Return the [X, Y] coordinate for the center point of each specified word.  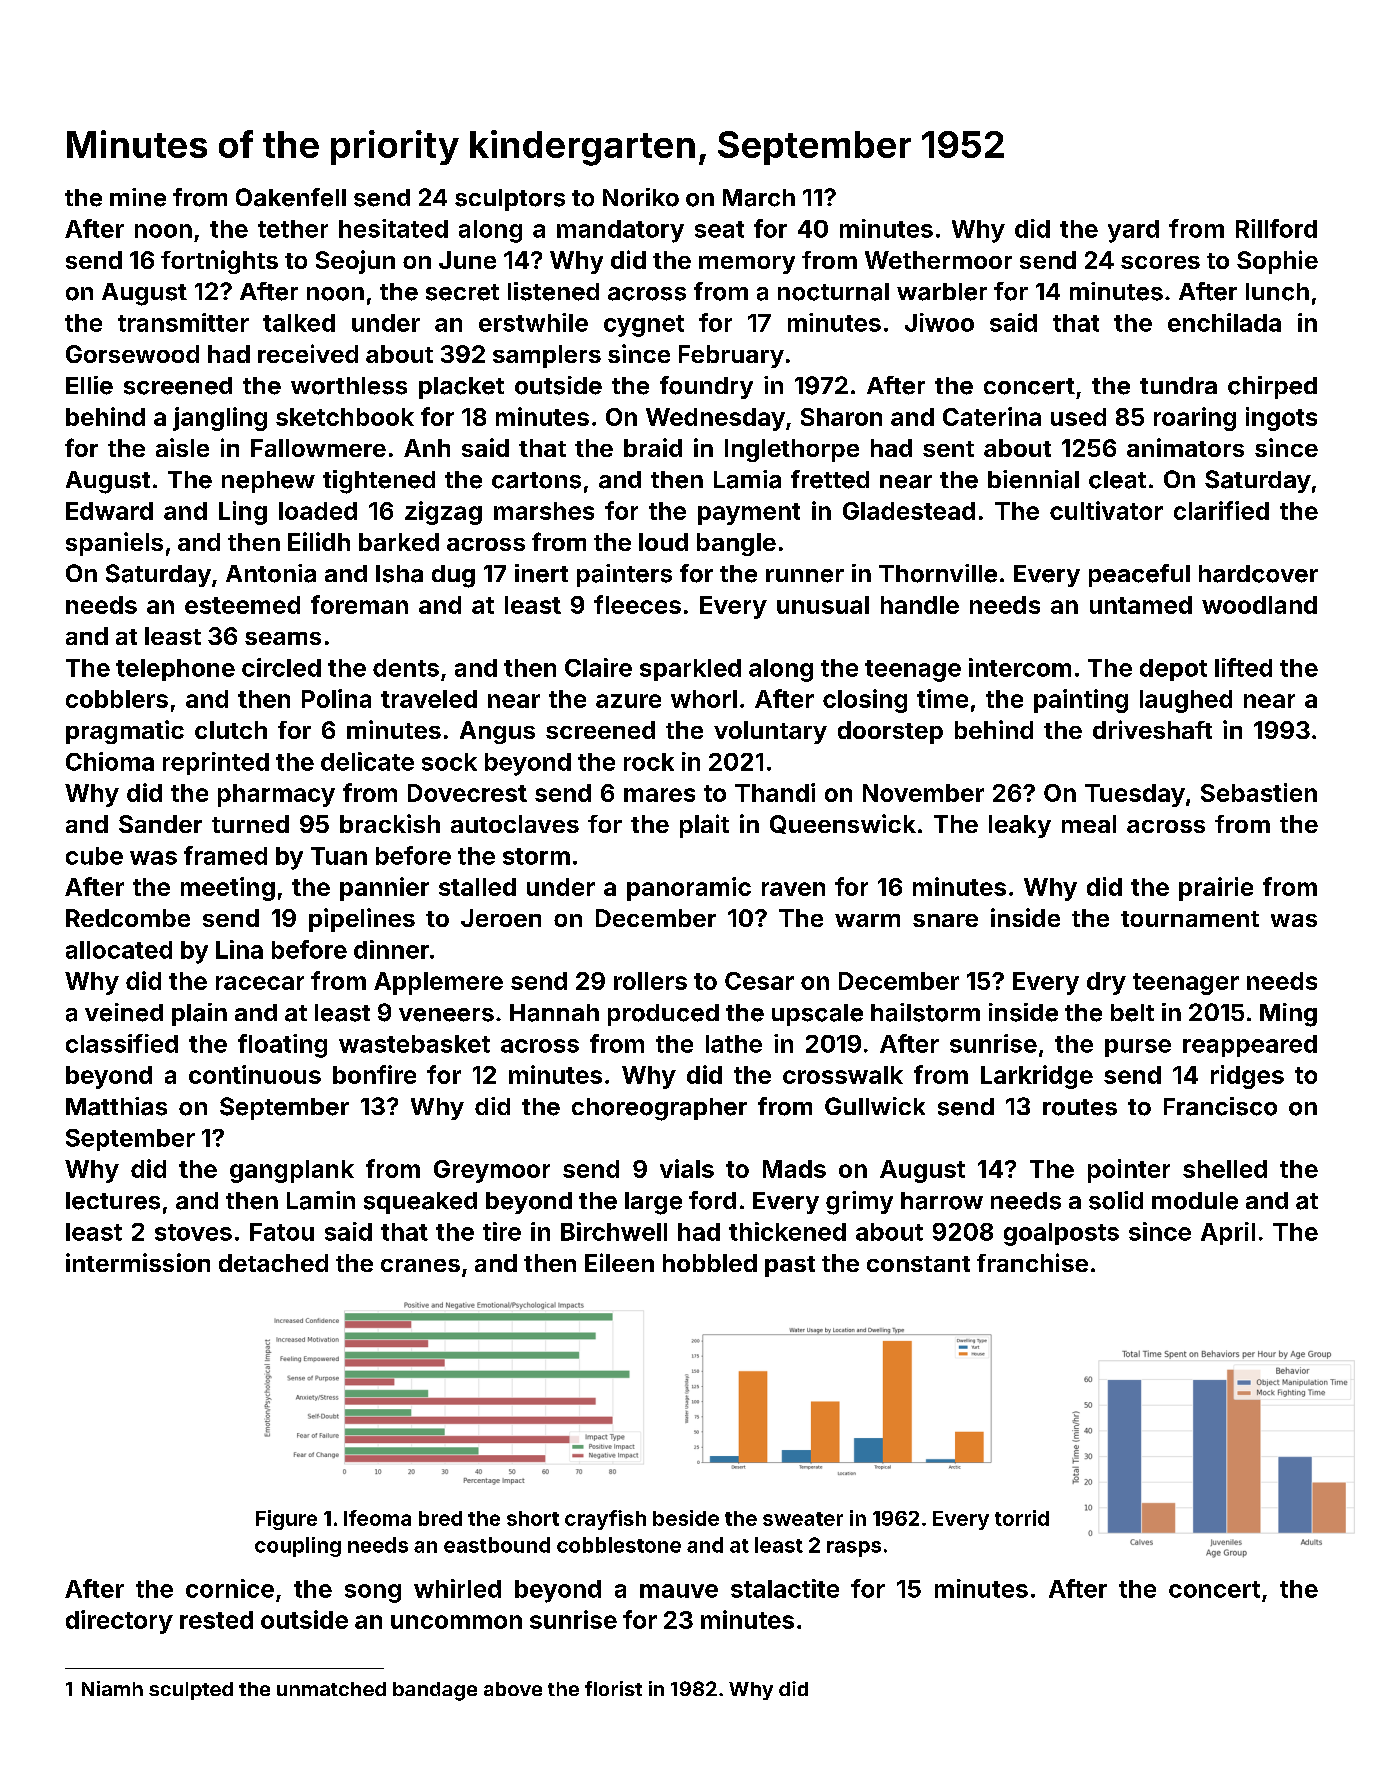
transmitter [183, 322]
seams [283, 638]
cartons [536, 480]
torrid [1022, 1518]
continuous [255, 1074]
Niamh [112, 1688]
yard [1133, 231]
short [533, 1518]
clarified [1221, 510]
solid [1116, 1200]
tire [502, 1231]
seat [719, 229]
